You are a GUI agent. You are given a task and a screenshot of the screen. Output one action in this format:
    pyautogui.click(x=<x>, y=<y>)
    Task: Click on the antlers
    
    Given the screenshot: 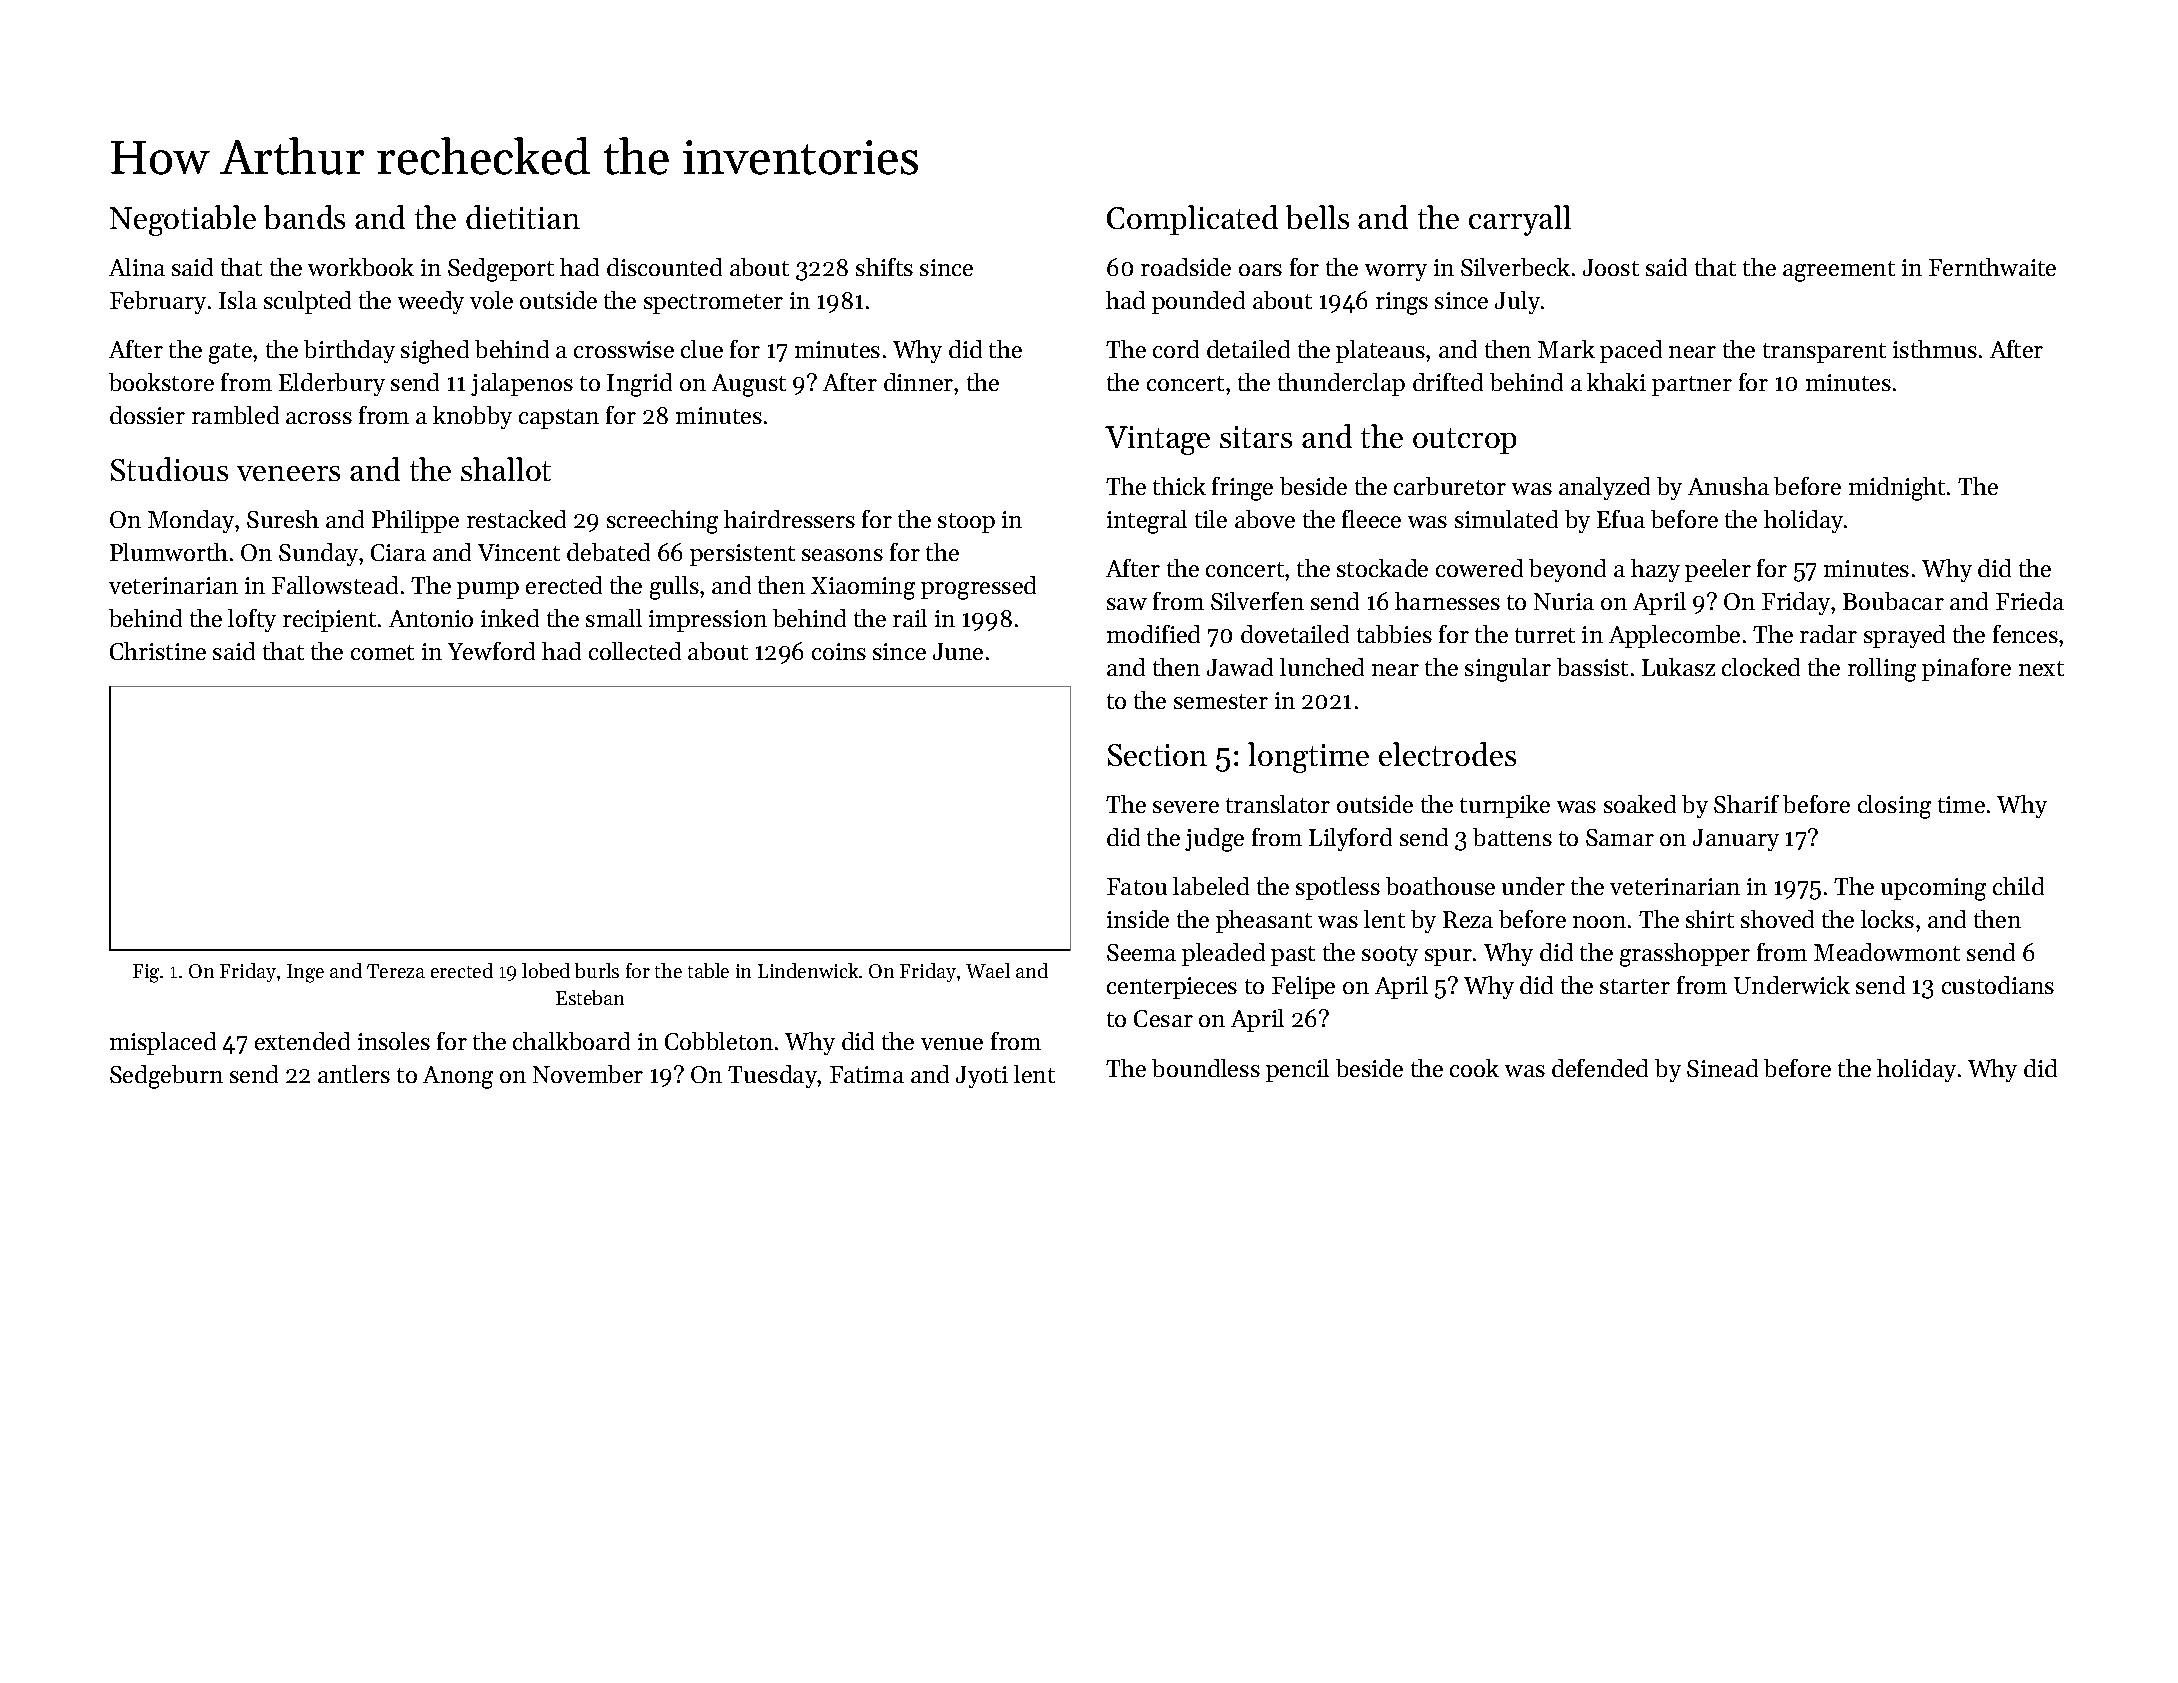 What is the action you would take?
    pyautogui.click(x=354, y=1074)
